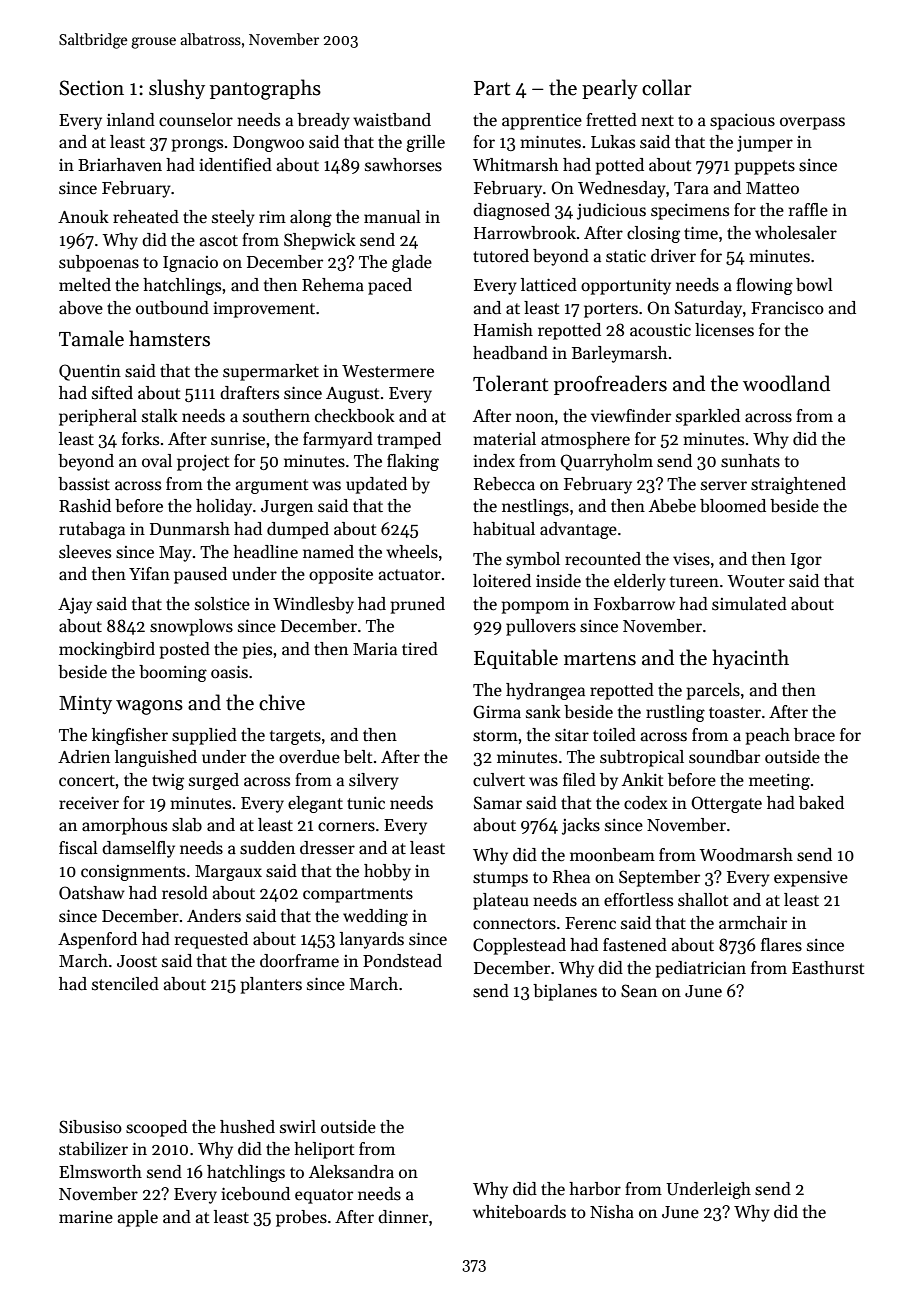  What do you see at coordinates (786, 383) in the screenshot?
I see `woodland` at bounding box center [786, 383].
